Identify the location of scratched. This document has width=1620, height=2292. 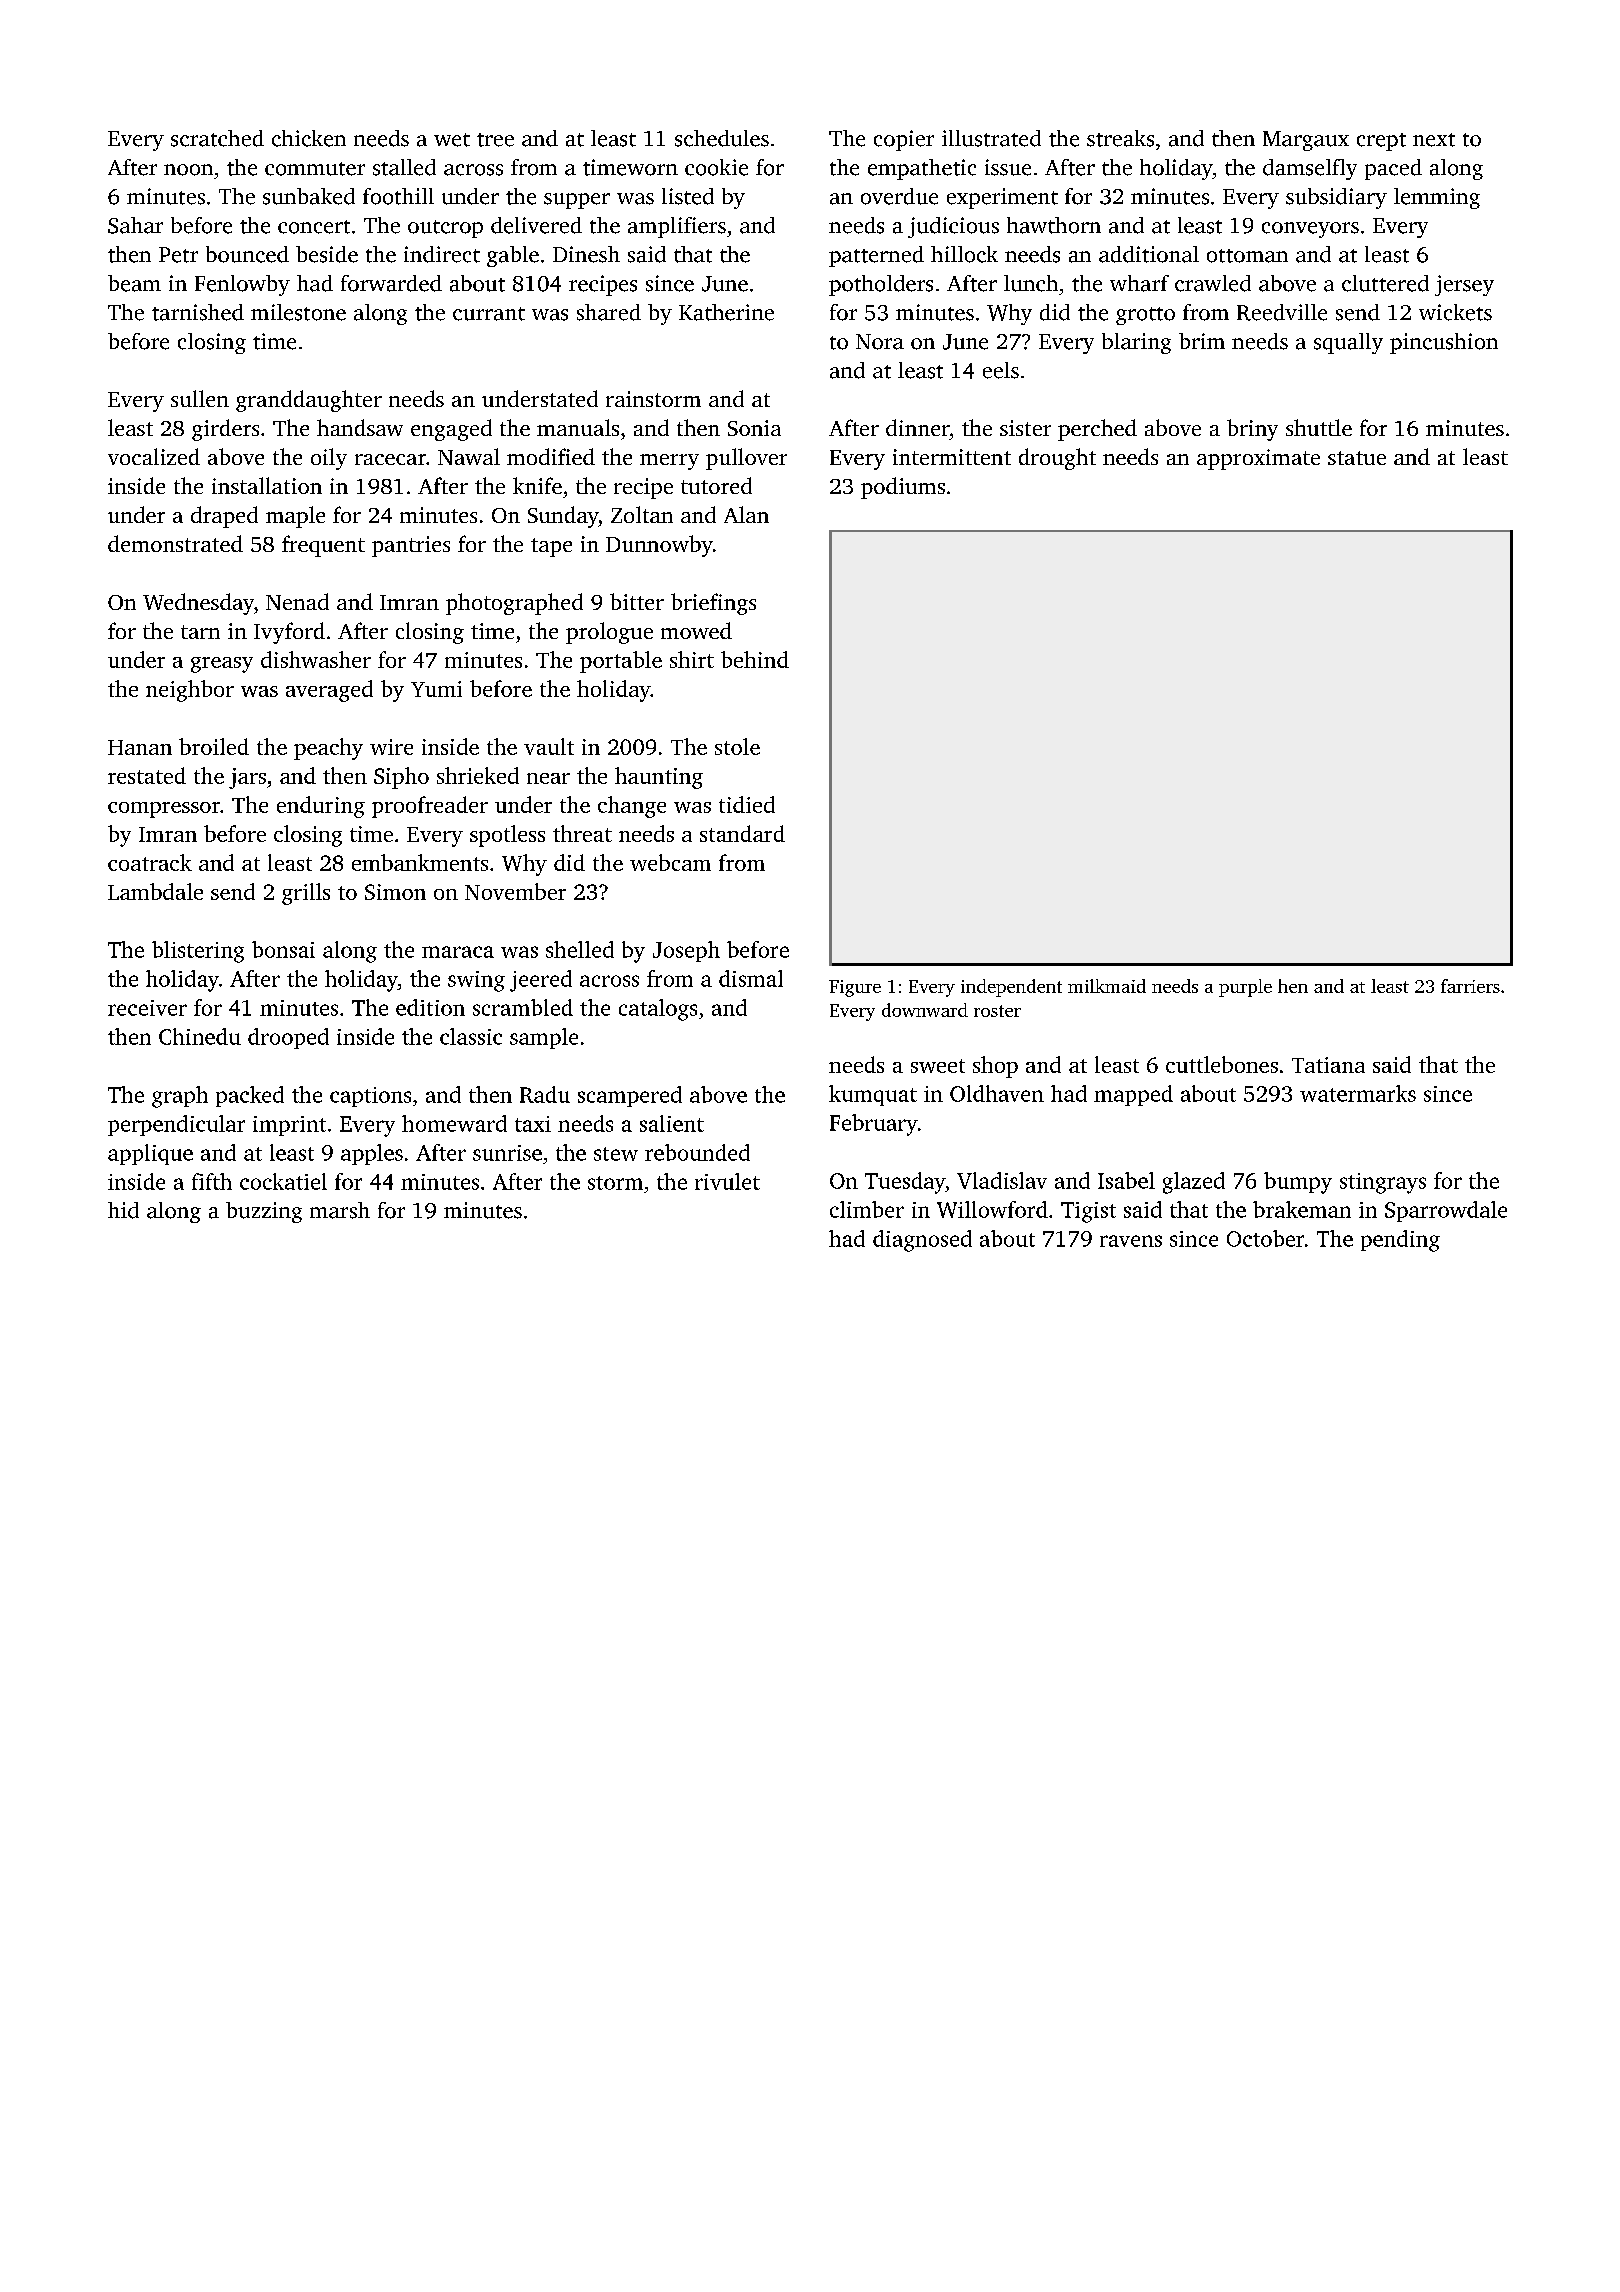
(217, 138).
